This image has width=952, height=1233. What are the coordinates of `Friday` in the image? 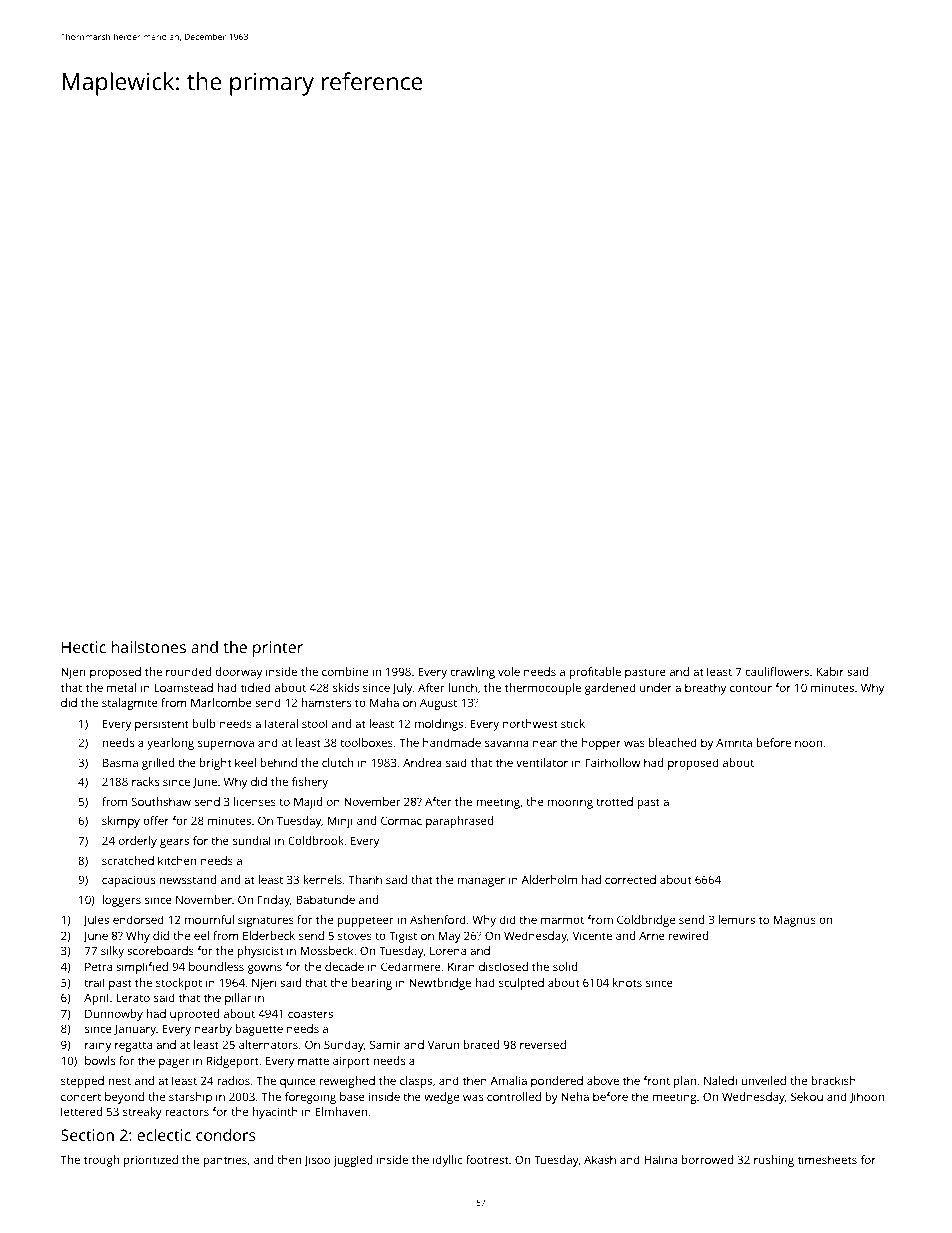 It's located at (274, 901).
